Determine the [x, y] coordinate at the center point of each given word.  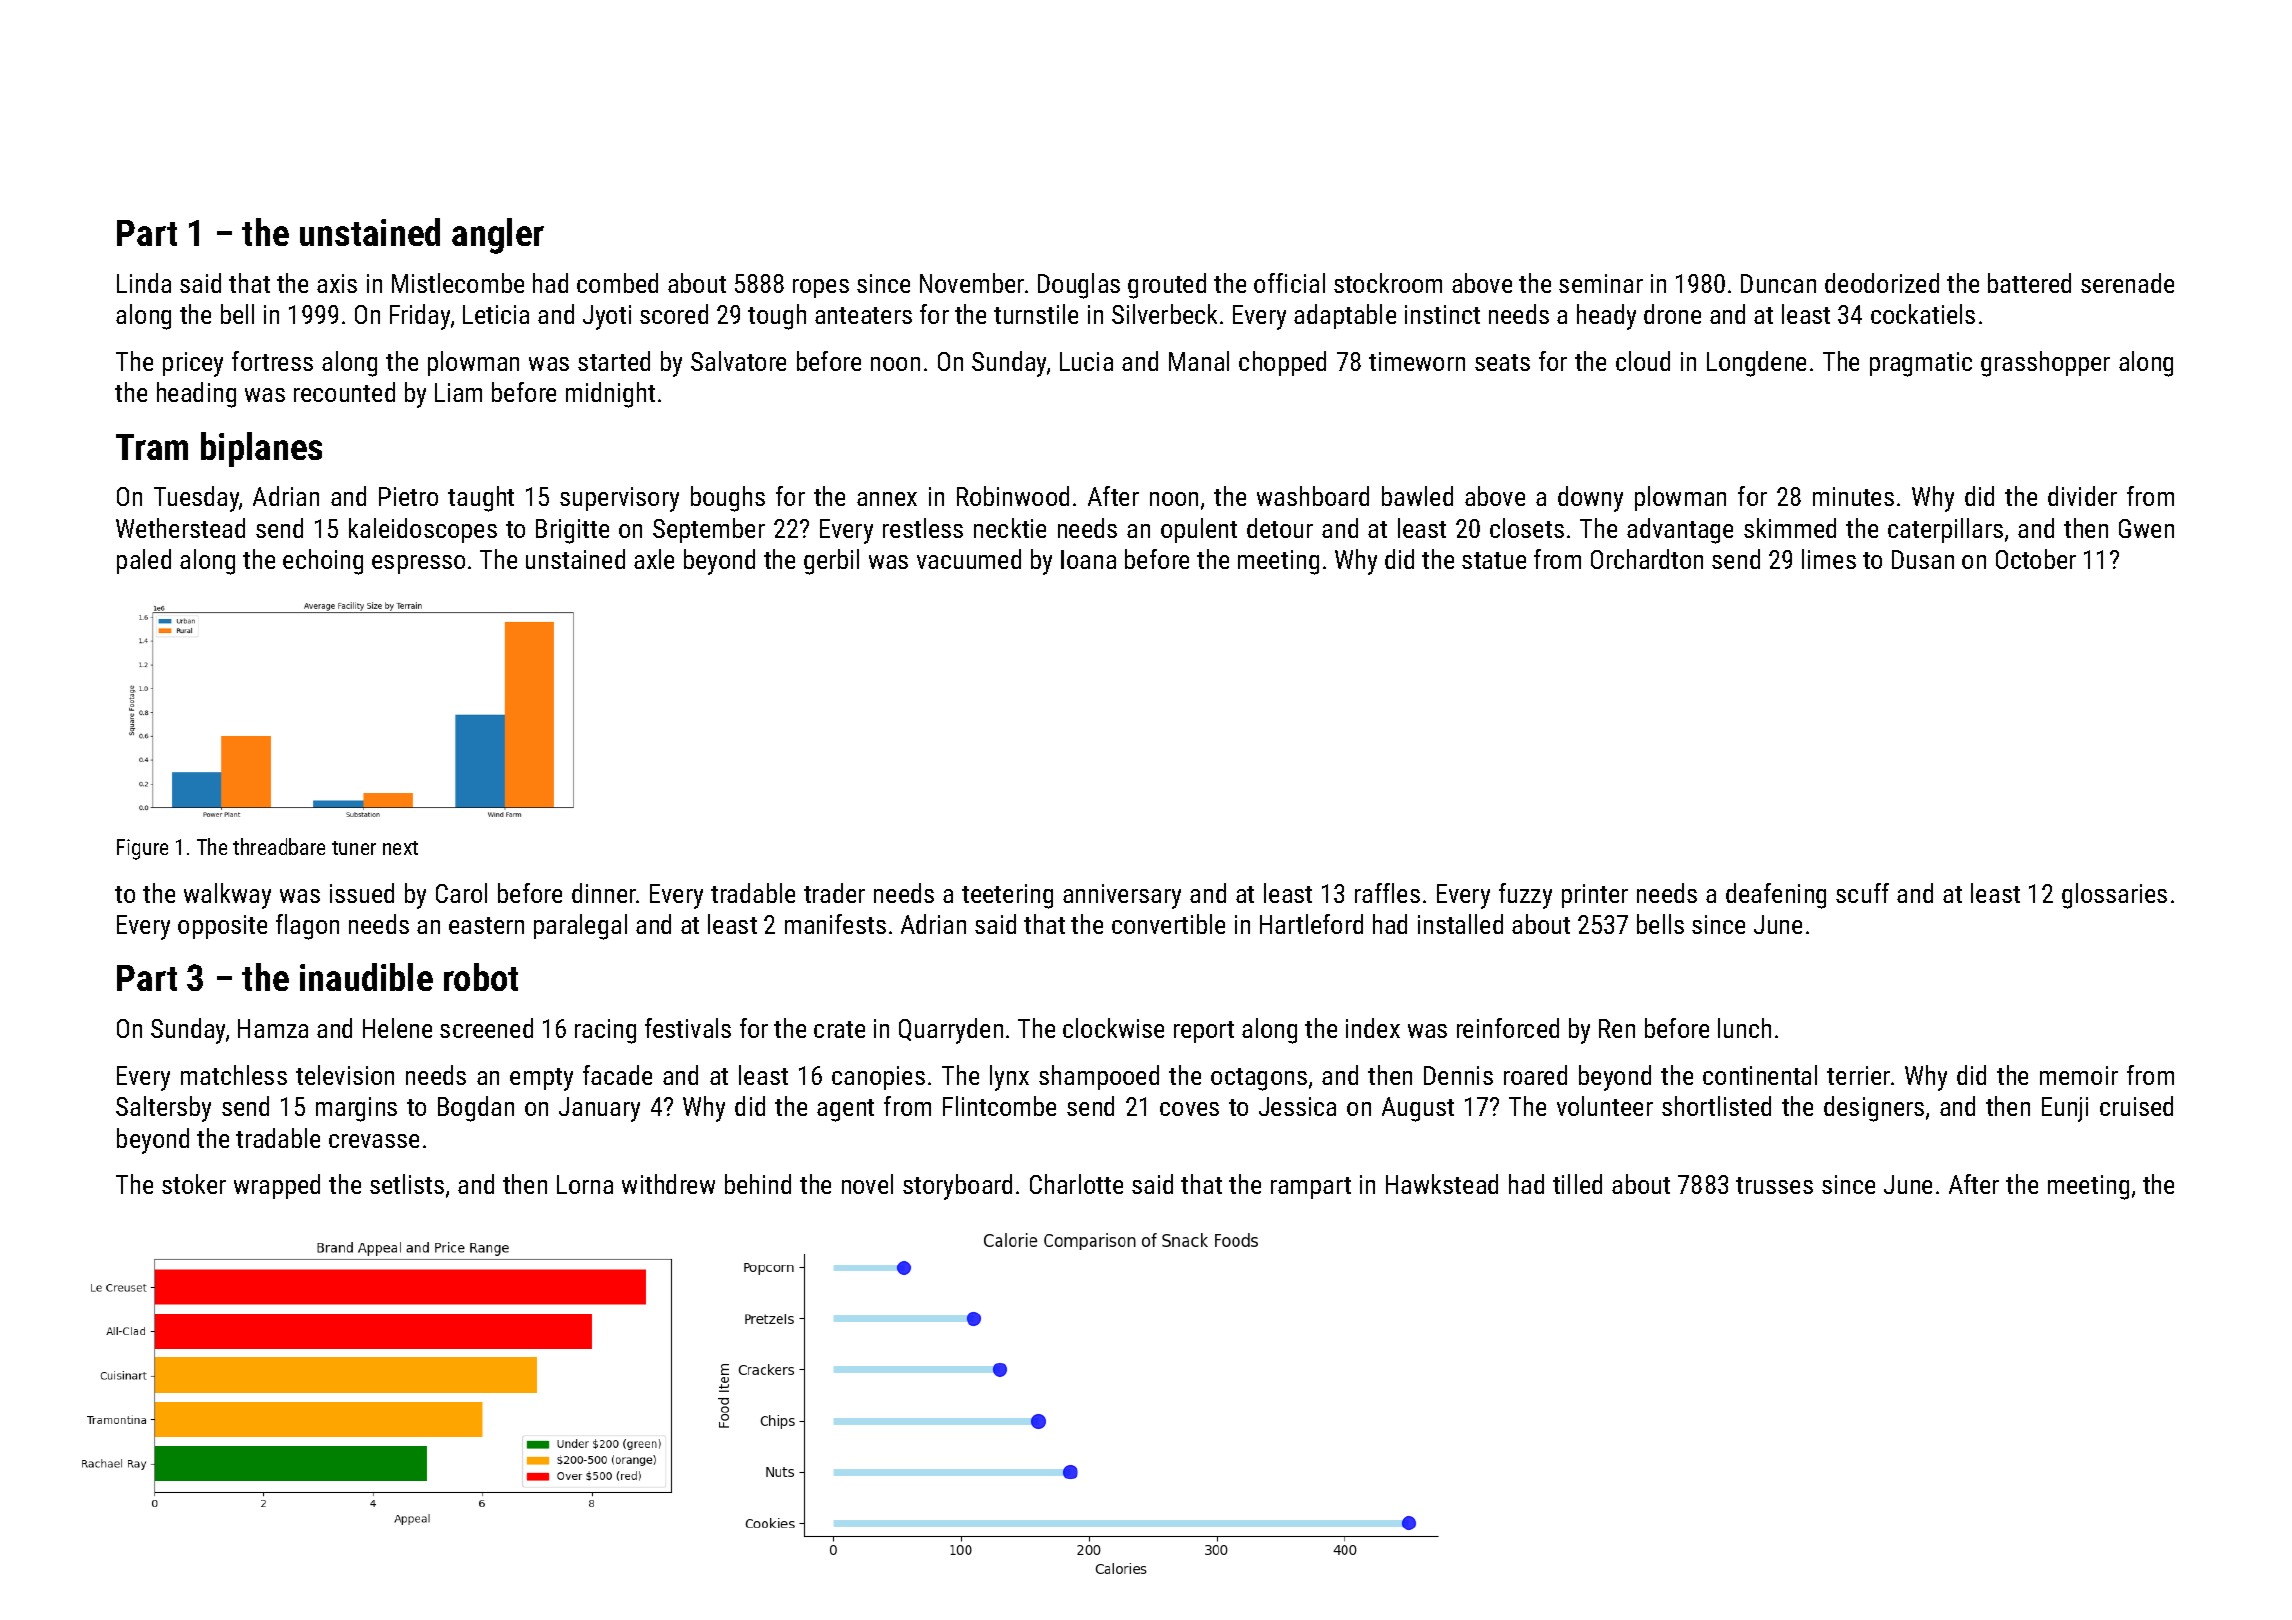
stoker [194, 1184]
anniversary [1122, 896]
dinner [604, 893]
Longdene [1756, 364]
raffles [1387, 893]
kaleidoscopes [423, 530]
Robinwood [1013, 496]
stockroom [1388, 283]
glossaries [2114, 896]
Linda [144, 283]
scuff [1862, 893]
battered [2029, 283]
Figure [142, 849]
